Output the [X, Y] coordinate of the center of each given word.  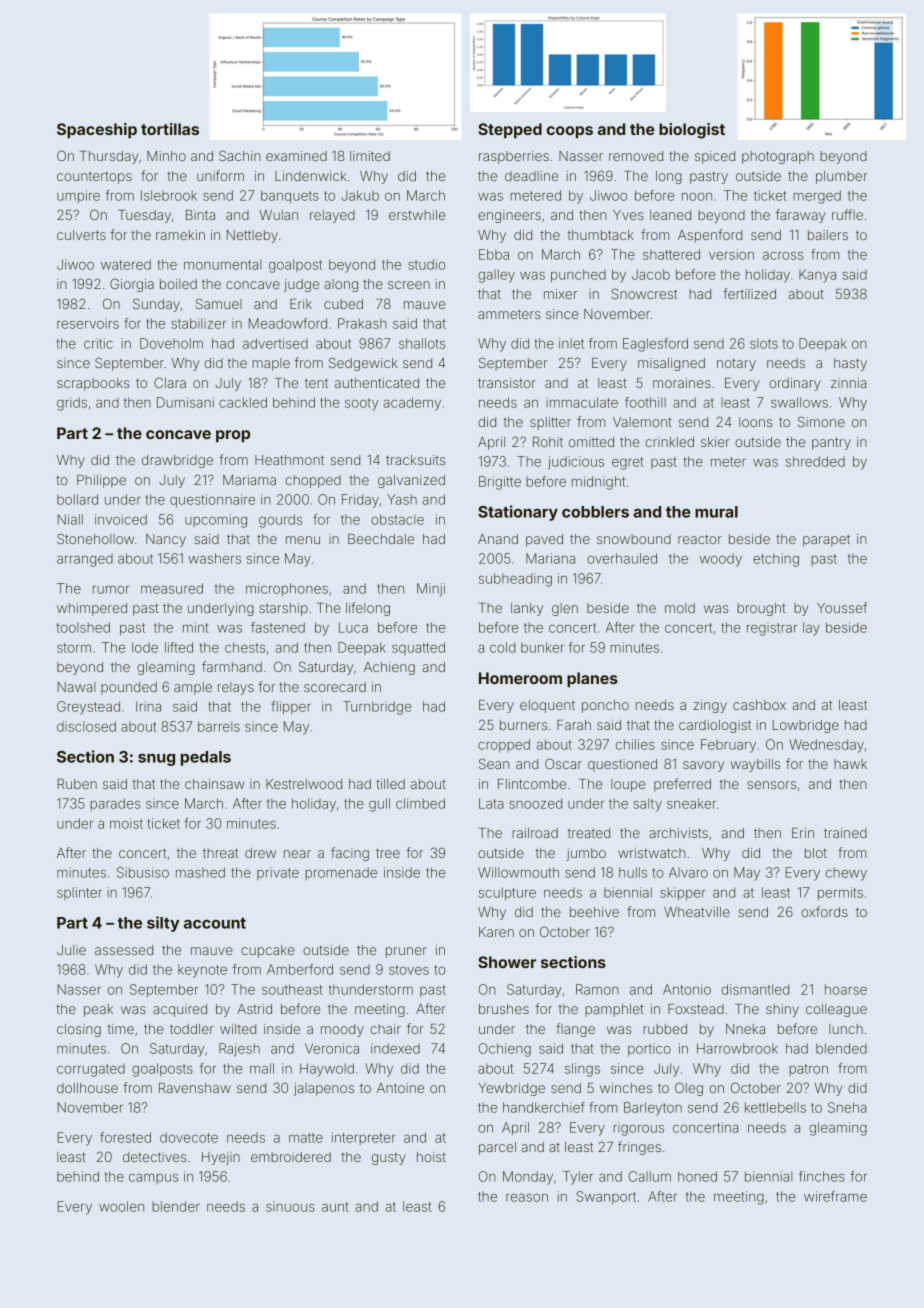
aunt [335, 1207]
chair [385, 1029]
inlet [571, 343]
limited [370, 156]
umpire [78, 196]
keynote [202, 971]
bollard [77, 499]
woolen [121, 1206]
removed [636, 156]
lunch [846, 1029]
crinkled [669, 442]
